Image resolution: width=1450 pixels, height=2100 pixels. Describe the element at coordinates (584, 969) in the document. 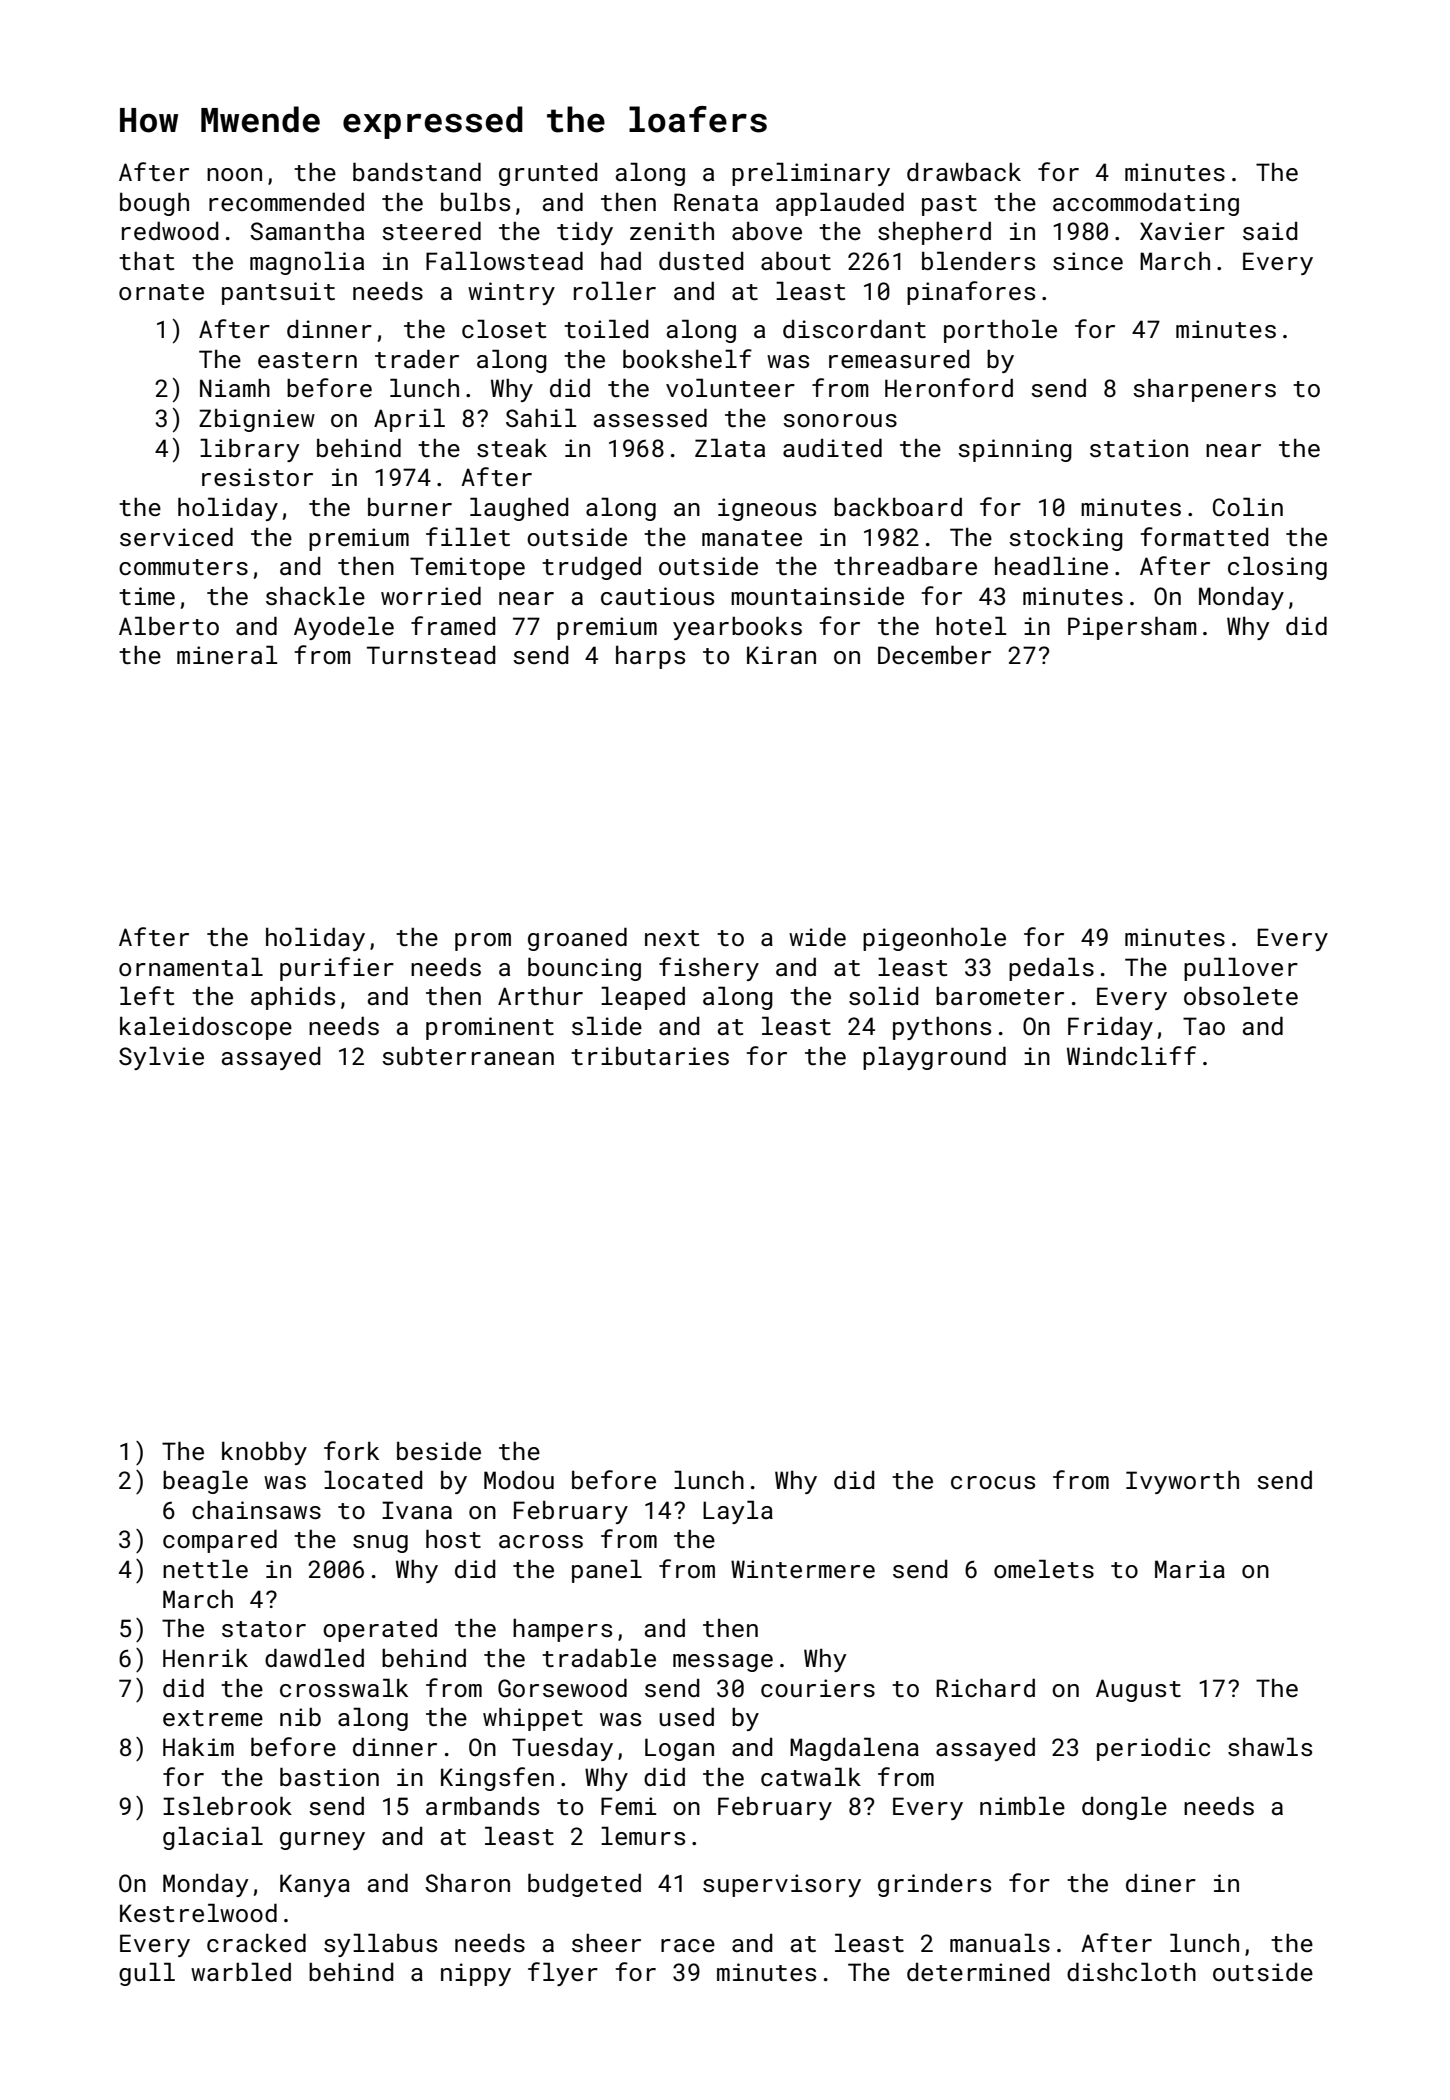

I see `bouncing` at that location.
